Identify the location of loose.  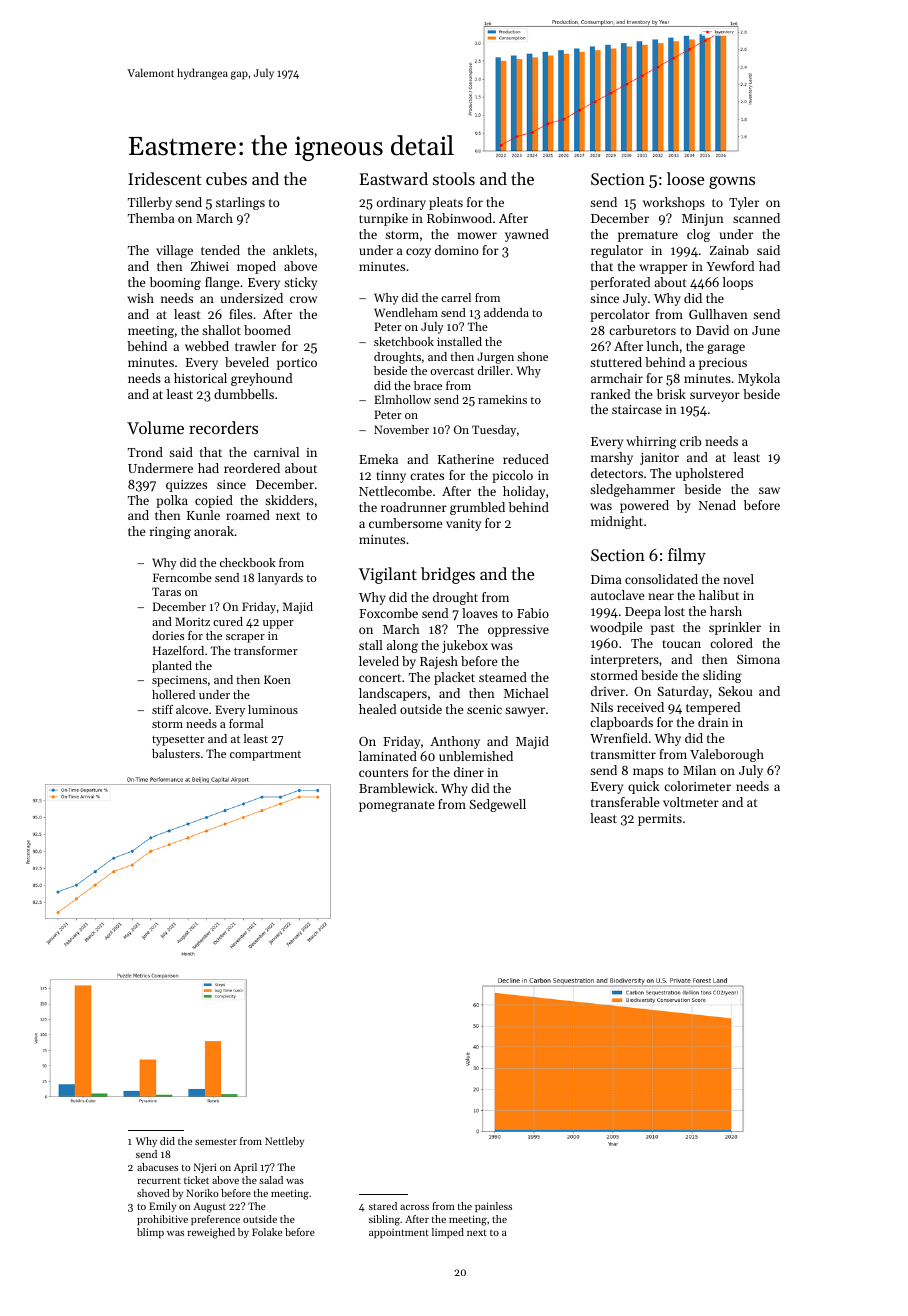
(685, 178).
